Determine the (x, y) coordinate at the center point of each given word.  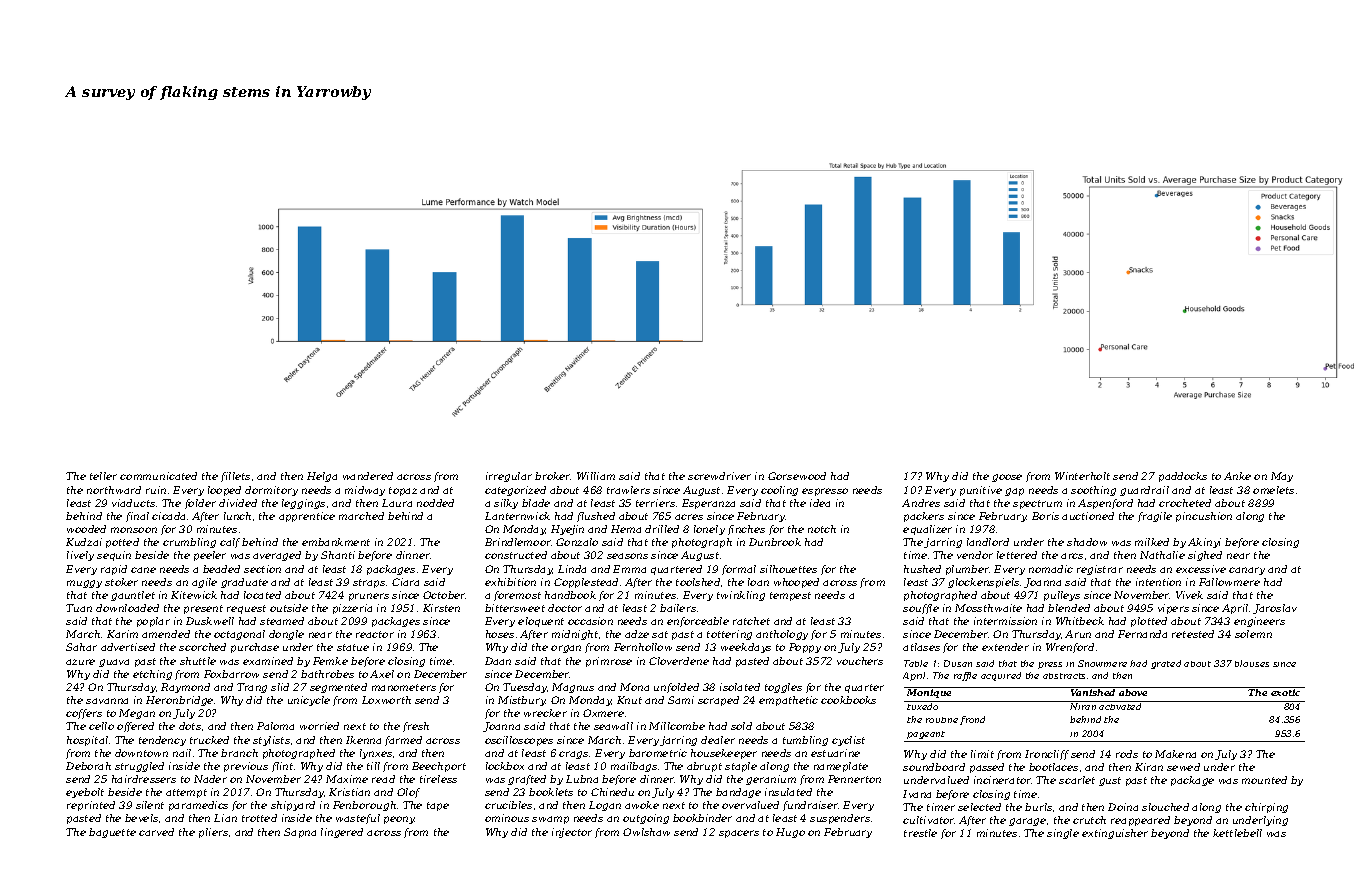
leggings (303, 504)
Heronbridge (179, 701)
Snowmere (1102, 663)
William (596, 476)
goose (1007, 478)
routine (942, 720)
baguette (112, 833)
